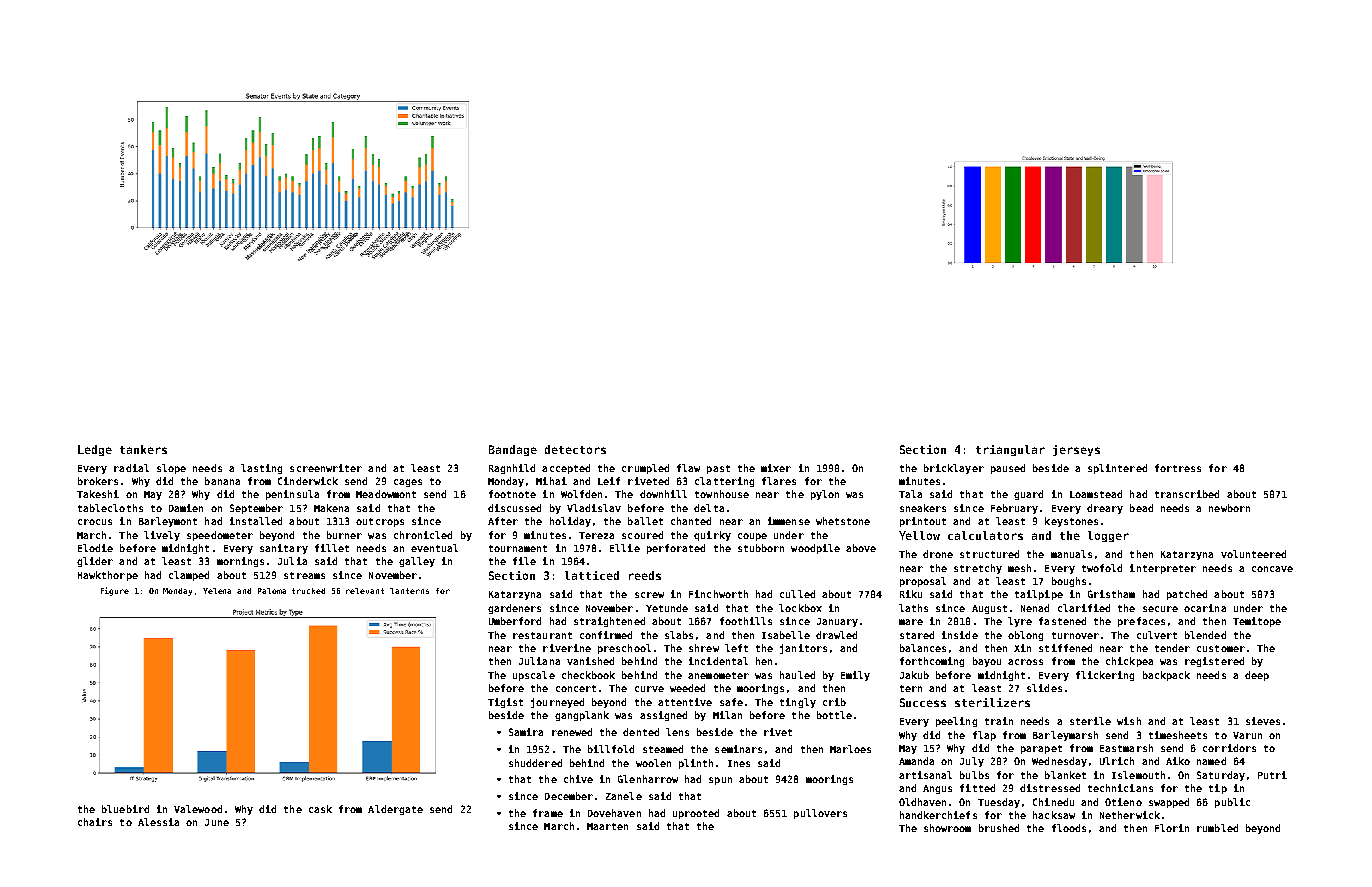  I want to click on triangular, so click(1010, 450).
